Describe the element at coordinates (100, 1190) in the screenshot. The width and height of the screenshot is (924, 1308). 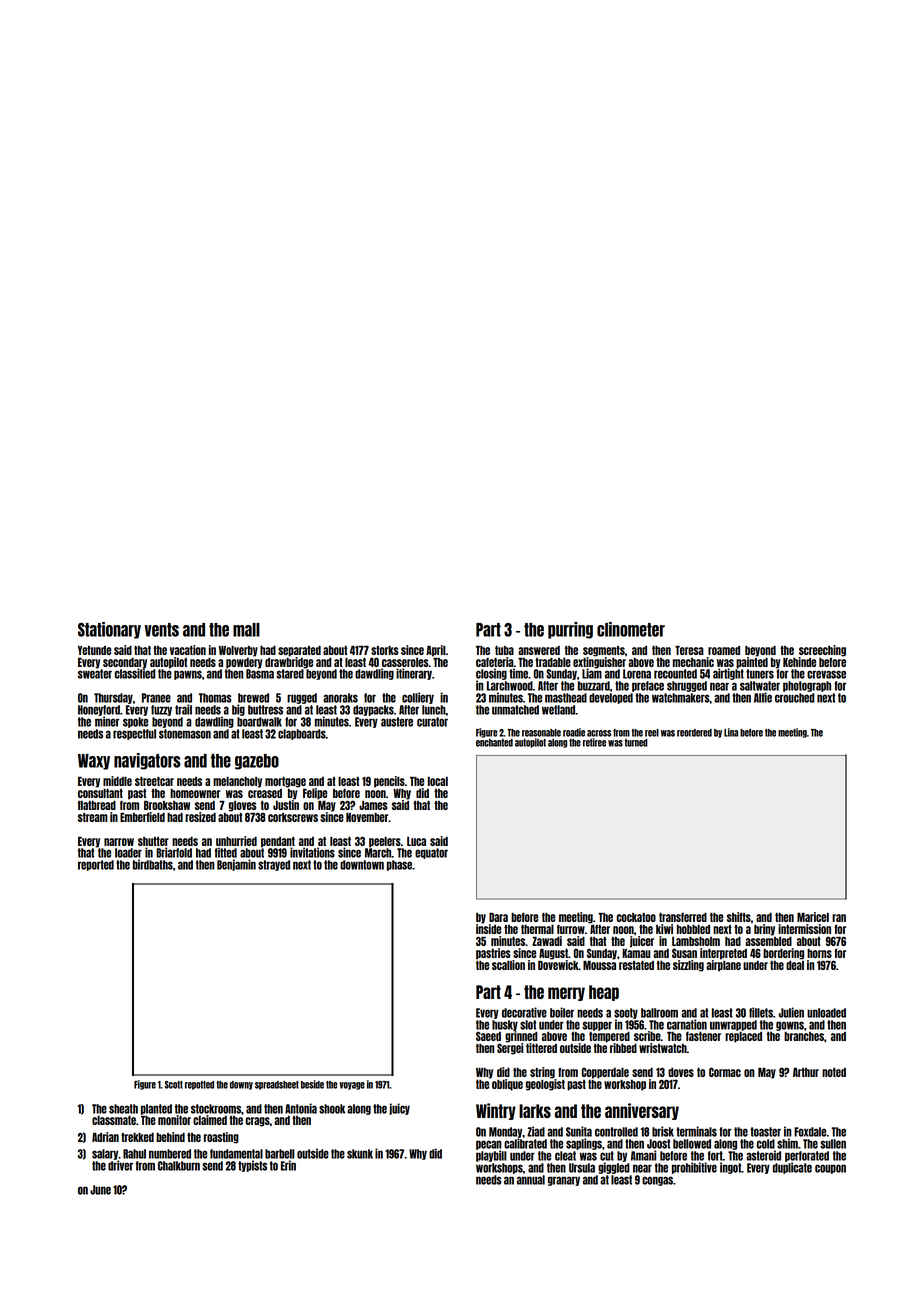
I see `June` at that location.
